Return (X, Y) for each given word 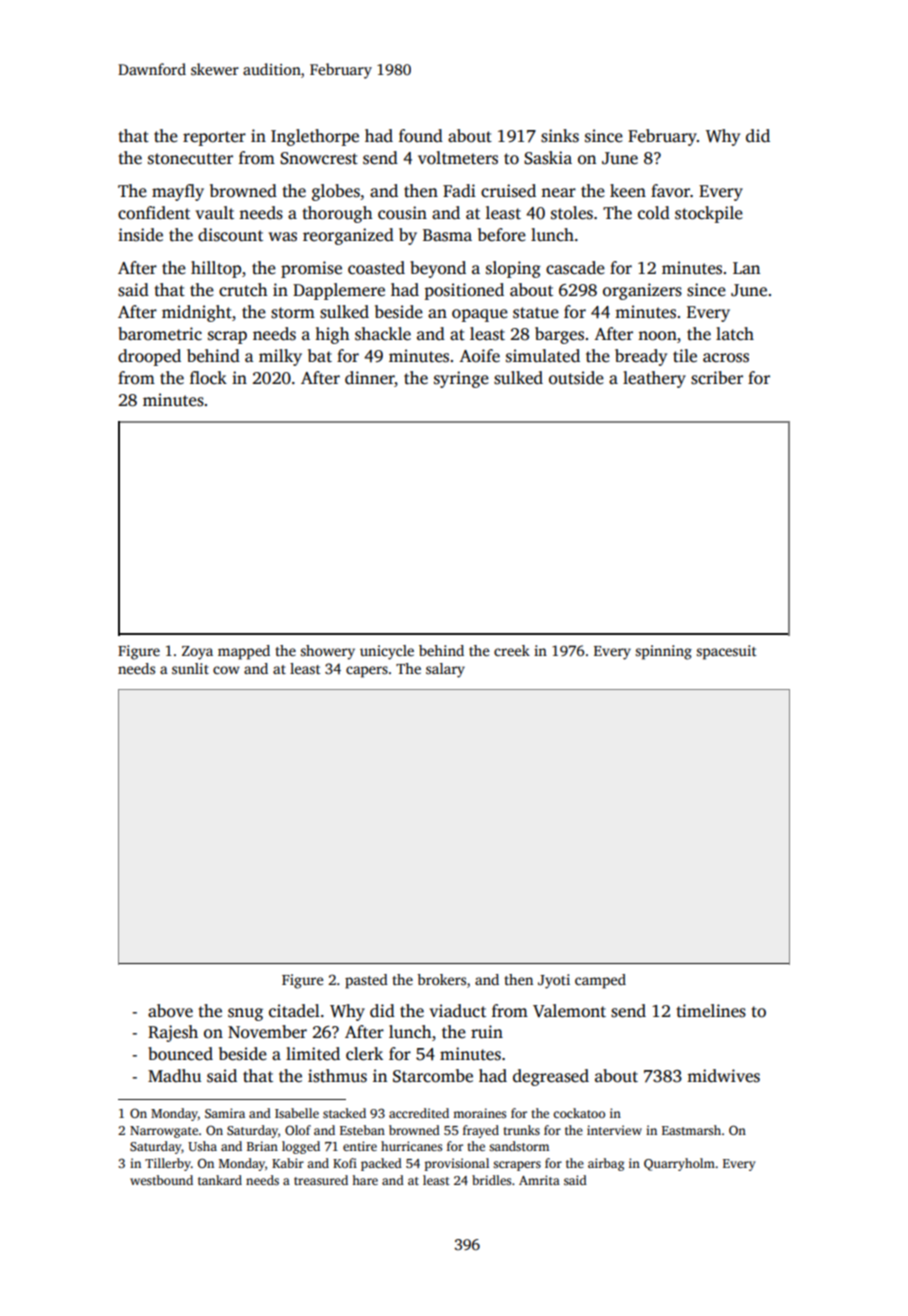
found (421, 136)
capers (367, 672)
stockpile (709, 214)
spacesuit (726, 652)
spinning (664, 652)
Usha (202, 1146)
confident (154, 213)
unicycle (387, 652)
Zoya (197, 653)
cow (226, 670)
